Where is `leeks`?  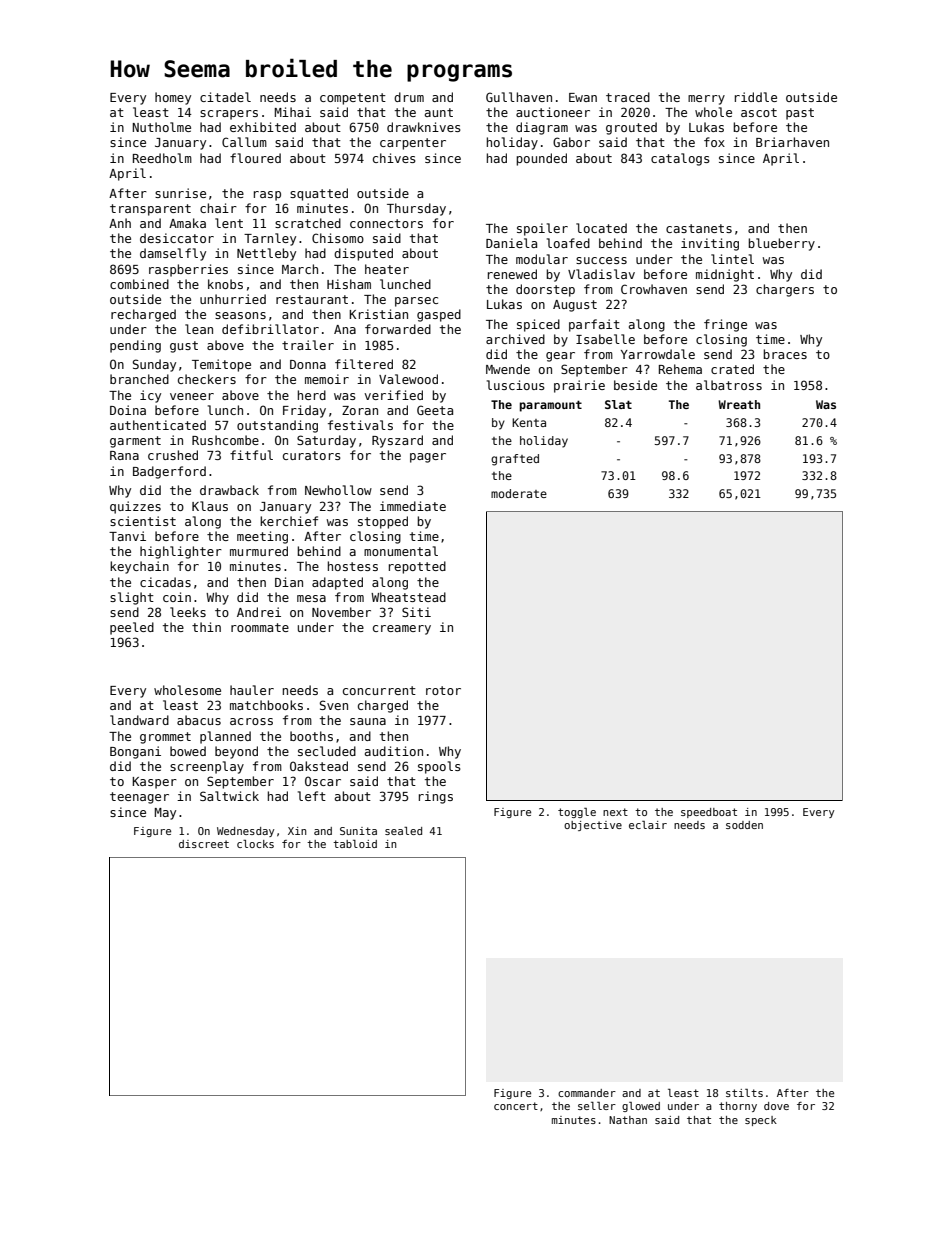
leeks is located at coordinates (188, 612).
